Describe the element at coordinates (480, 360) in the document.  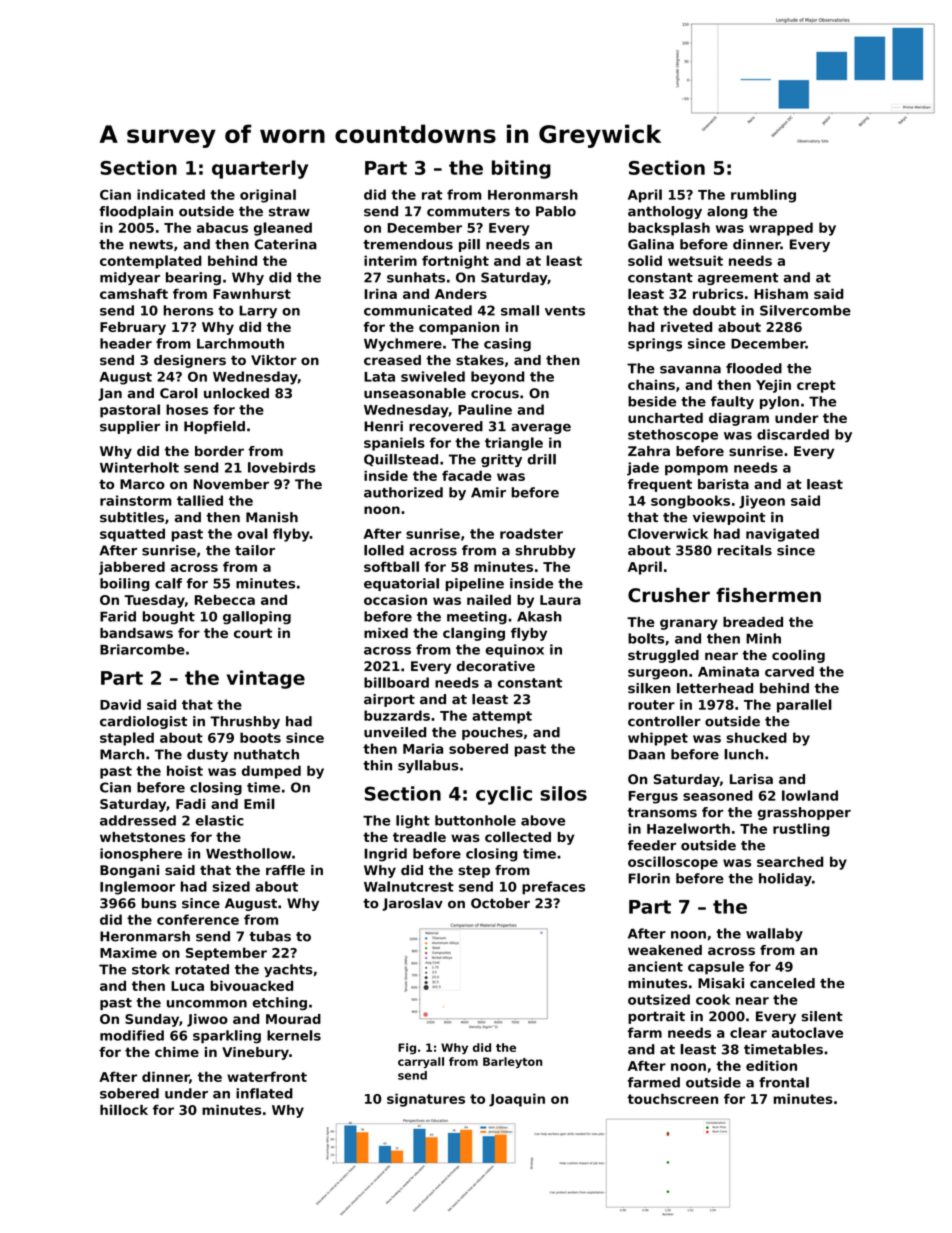
I see `stakes` at that location.
